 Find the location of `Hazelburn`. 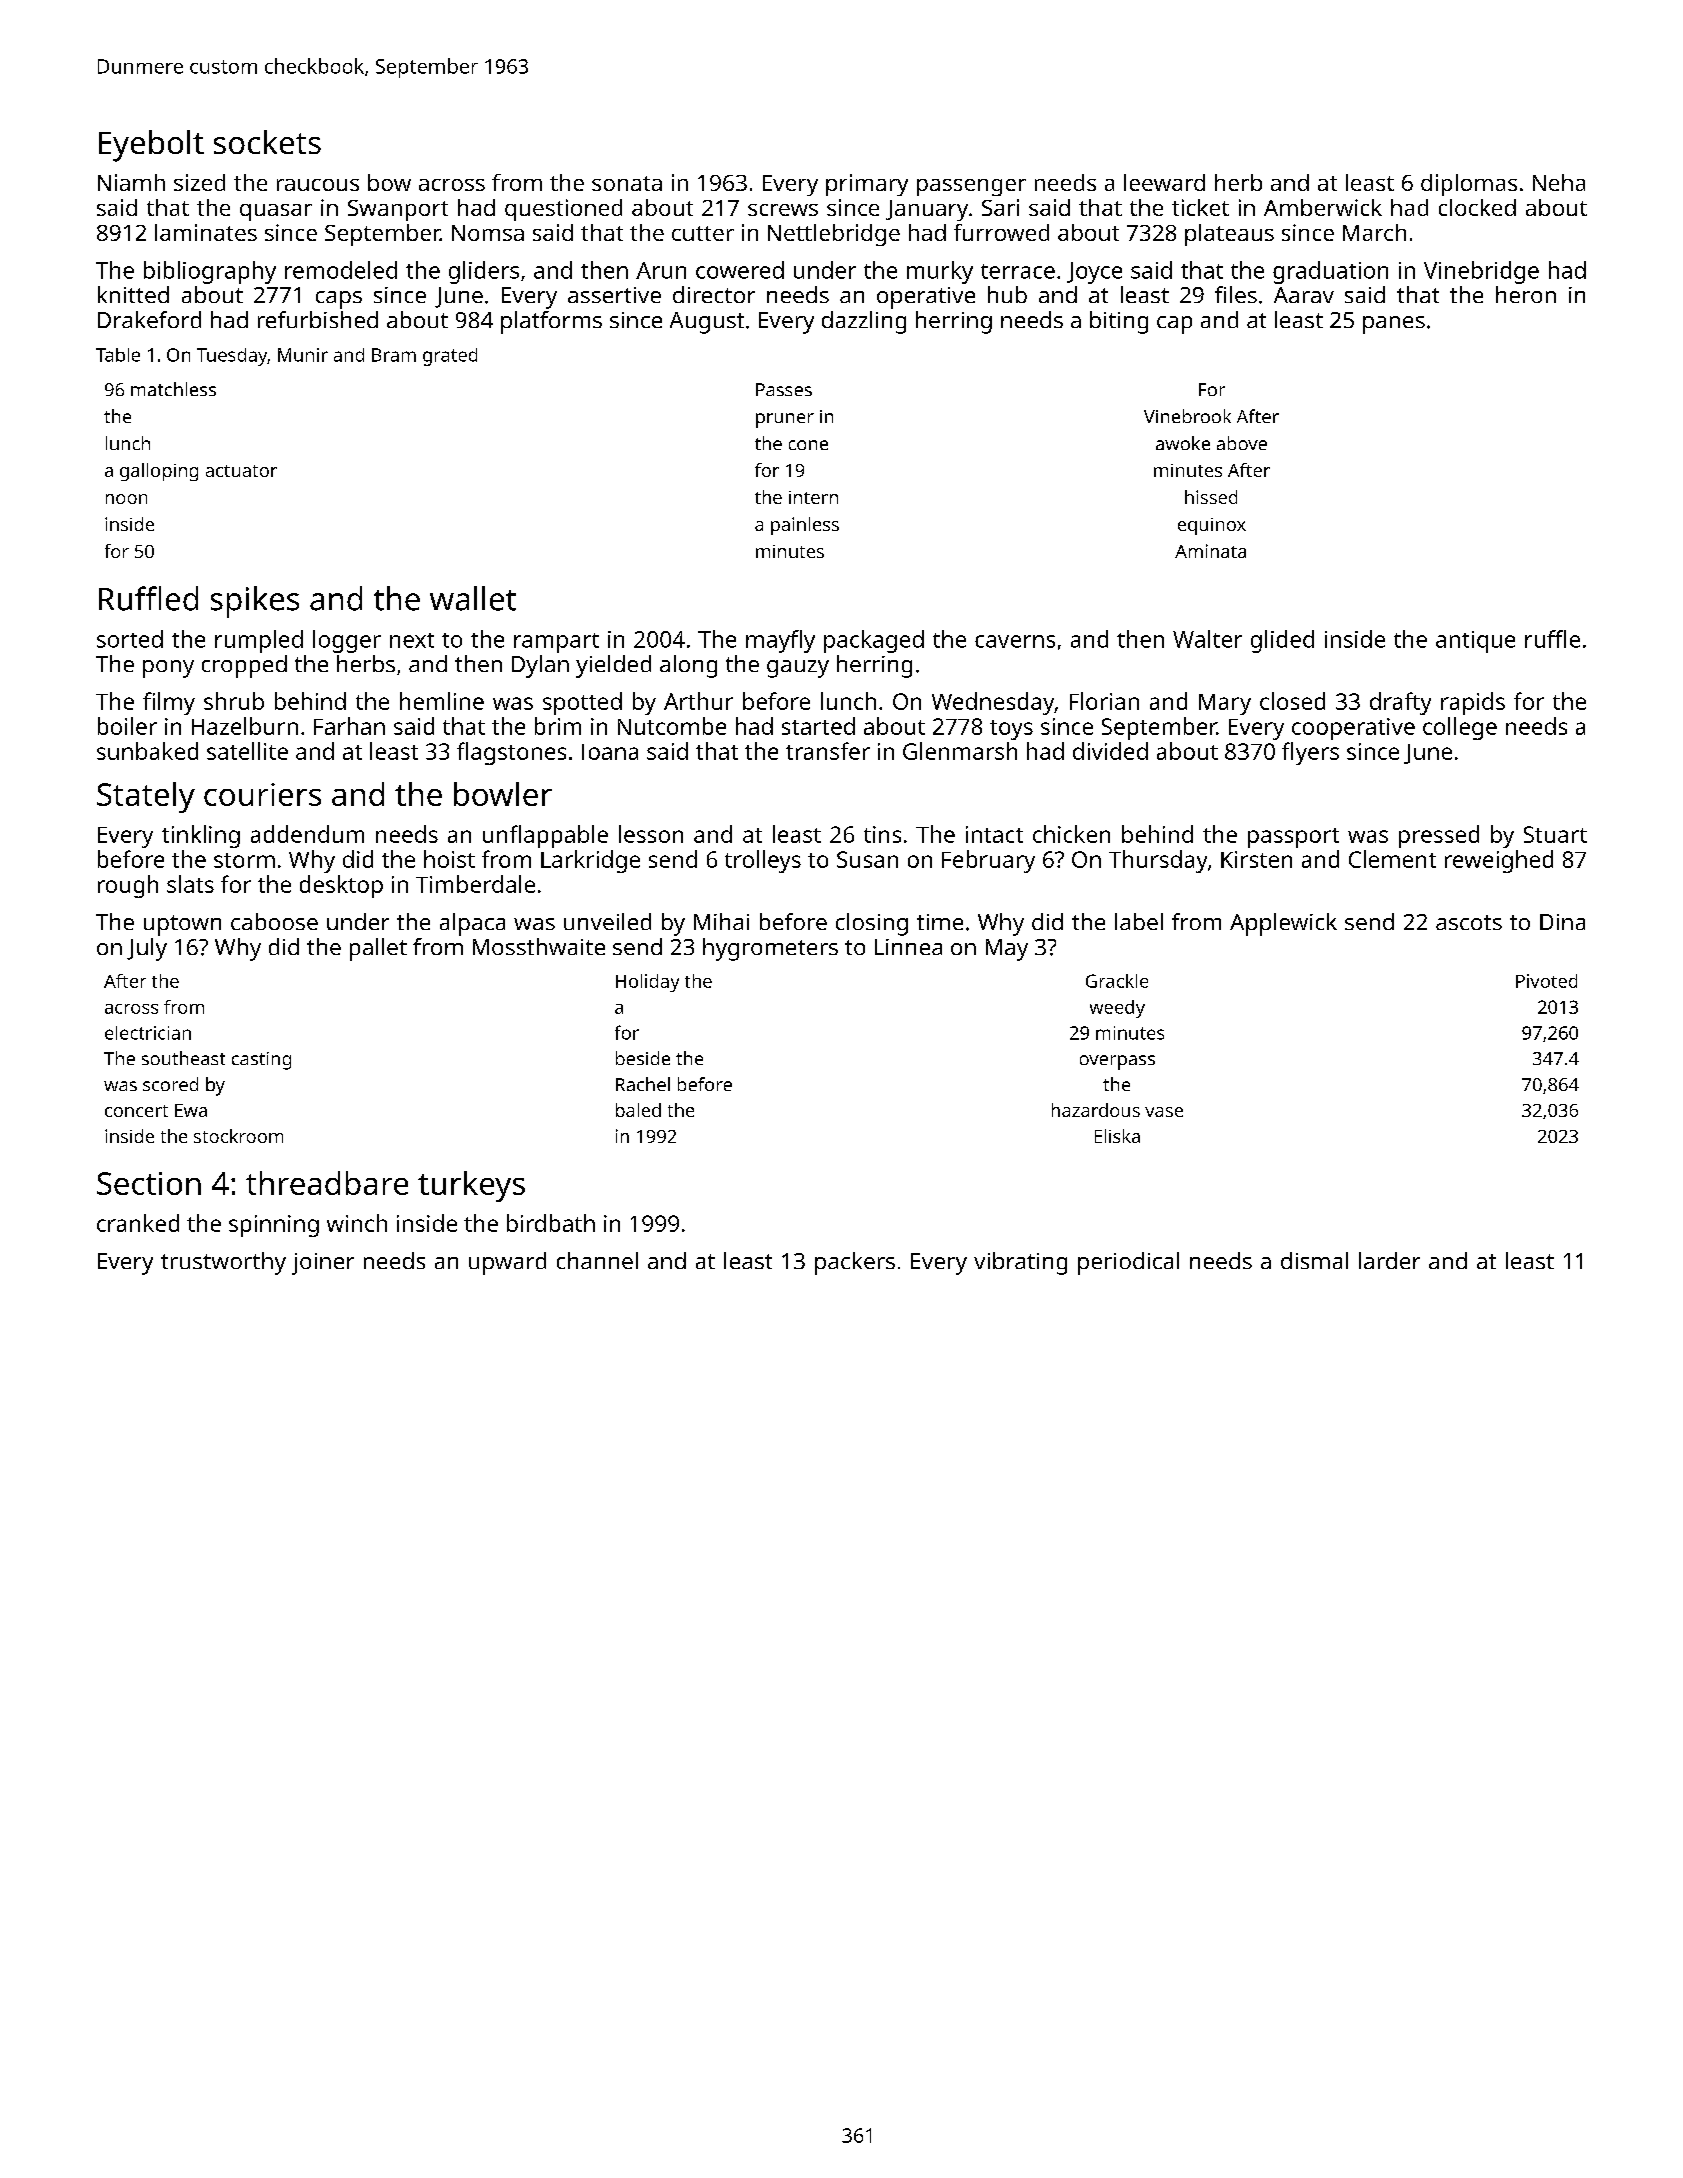

Hazelburn is located at coordinates (245, 726).
